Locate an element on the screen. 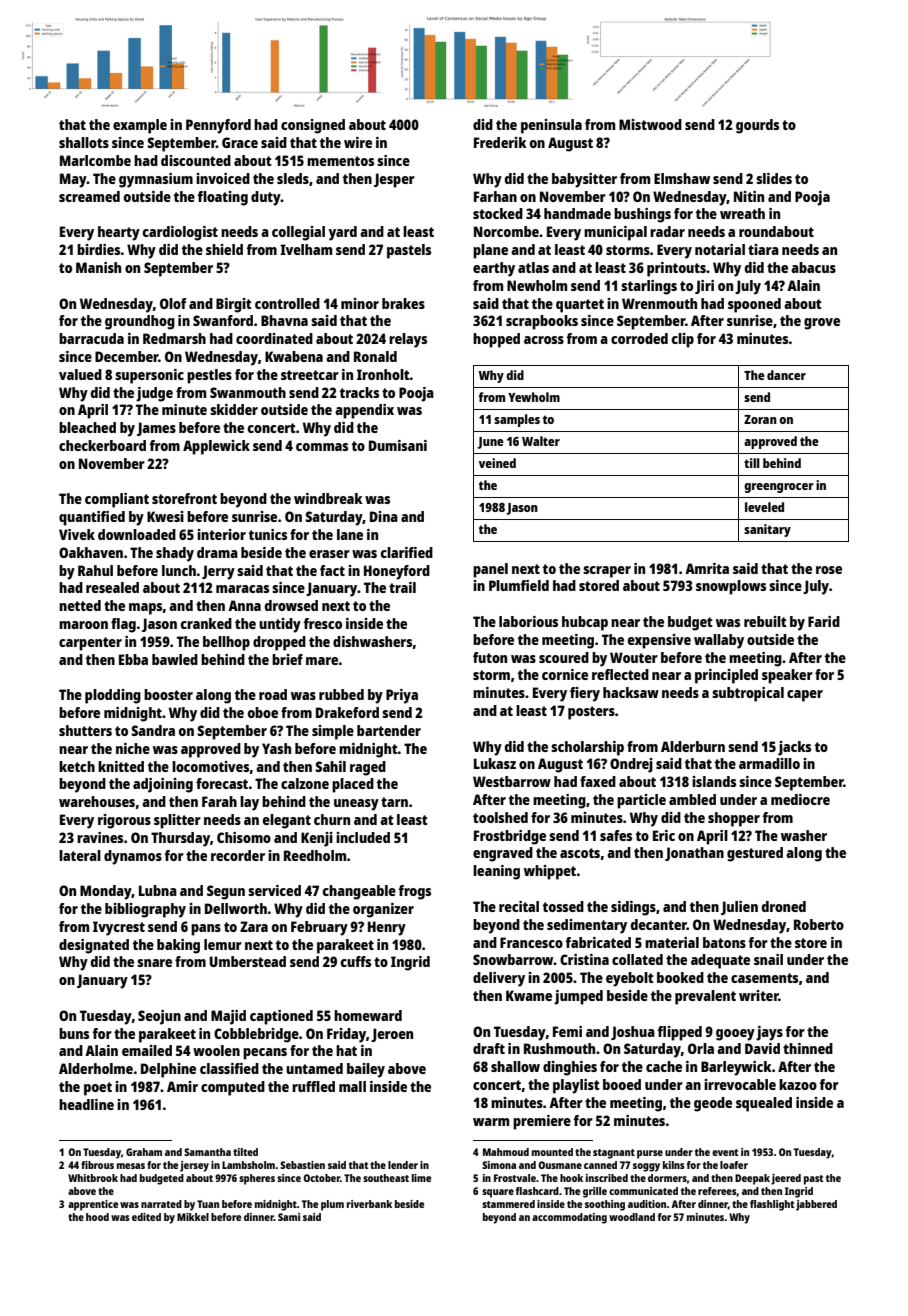 This screenshot has width=908, height=1316. Kwesi is located at coordinates (165, 516).
